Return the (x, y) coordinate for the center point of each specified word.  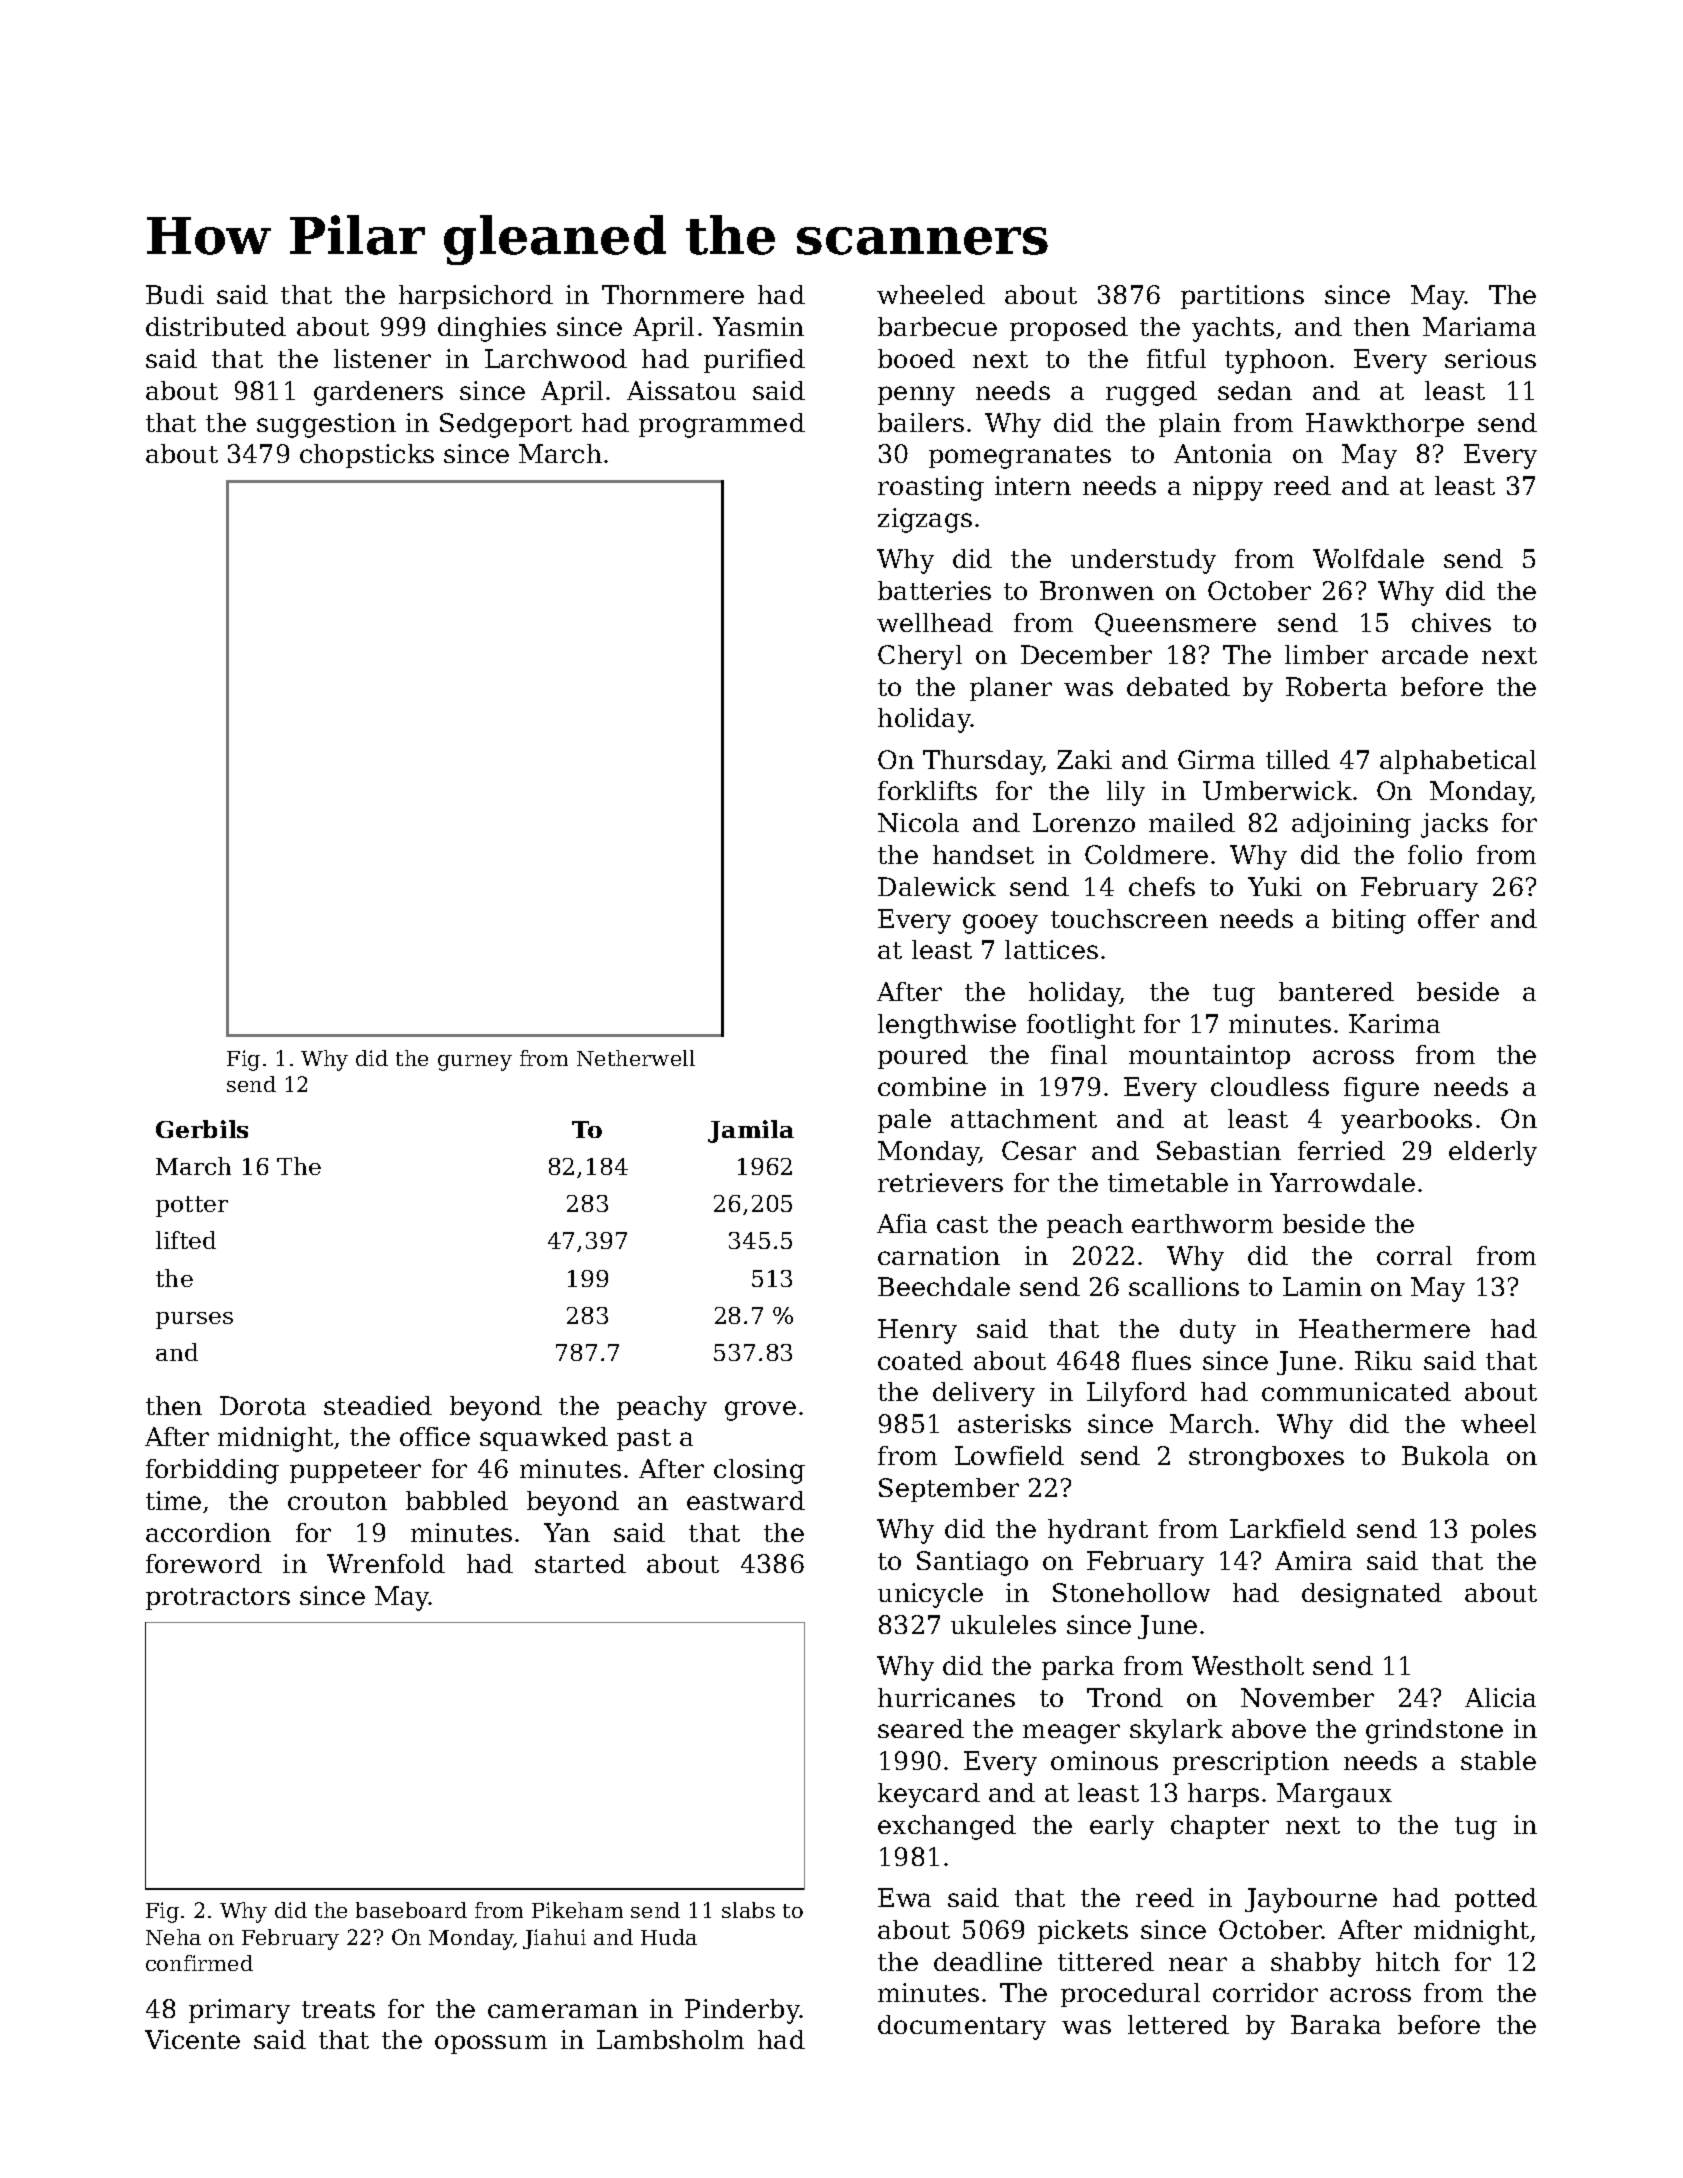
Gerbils (202, 1129)
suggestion (326, 425)
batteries (934, 590)
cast (962, 1224)
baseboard (411, 1910)
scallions (1184, 1286)
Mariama (1479, 326)
